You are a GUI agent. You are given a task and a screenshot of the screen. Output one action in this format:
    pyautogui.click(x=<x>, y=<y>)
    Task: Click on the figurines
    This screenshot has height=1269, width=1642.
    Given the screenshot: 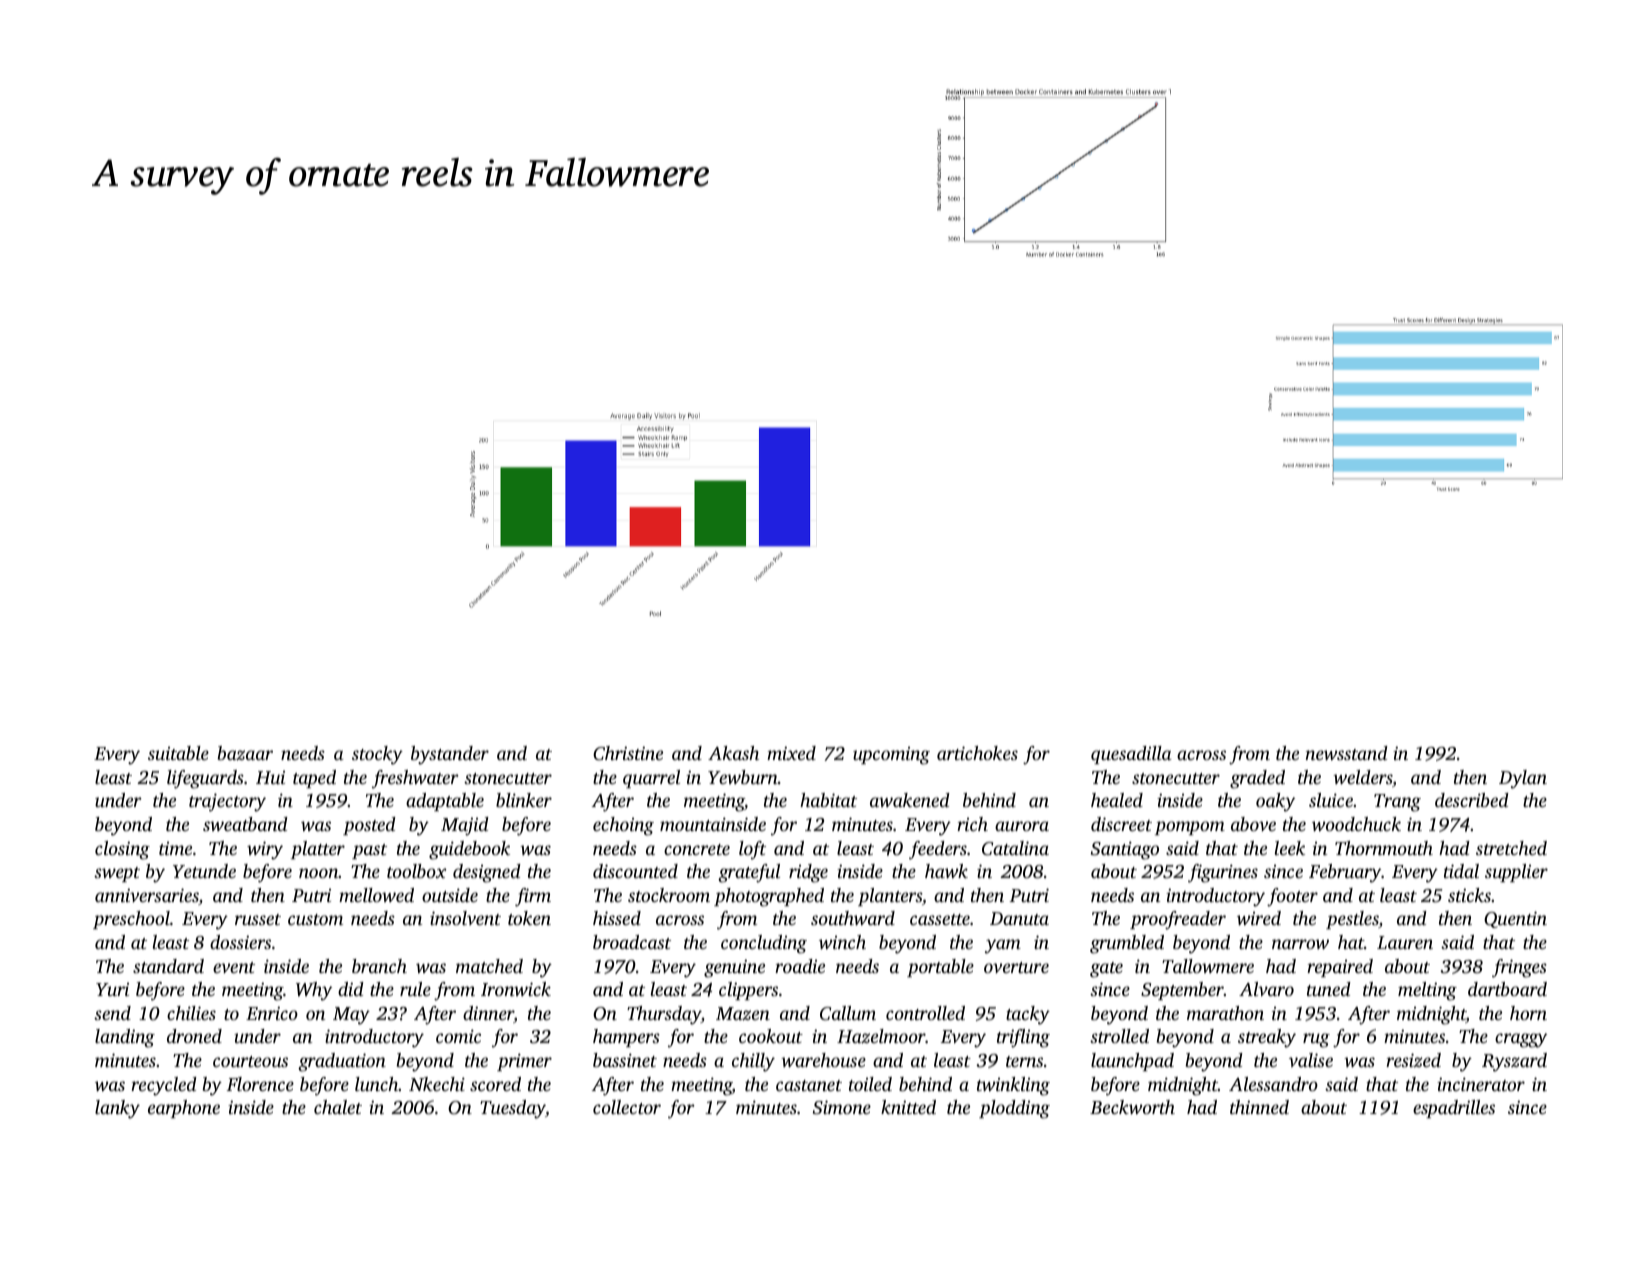 What is the action you would take?
    pyautogui.click(x=1223, y=873)
